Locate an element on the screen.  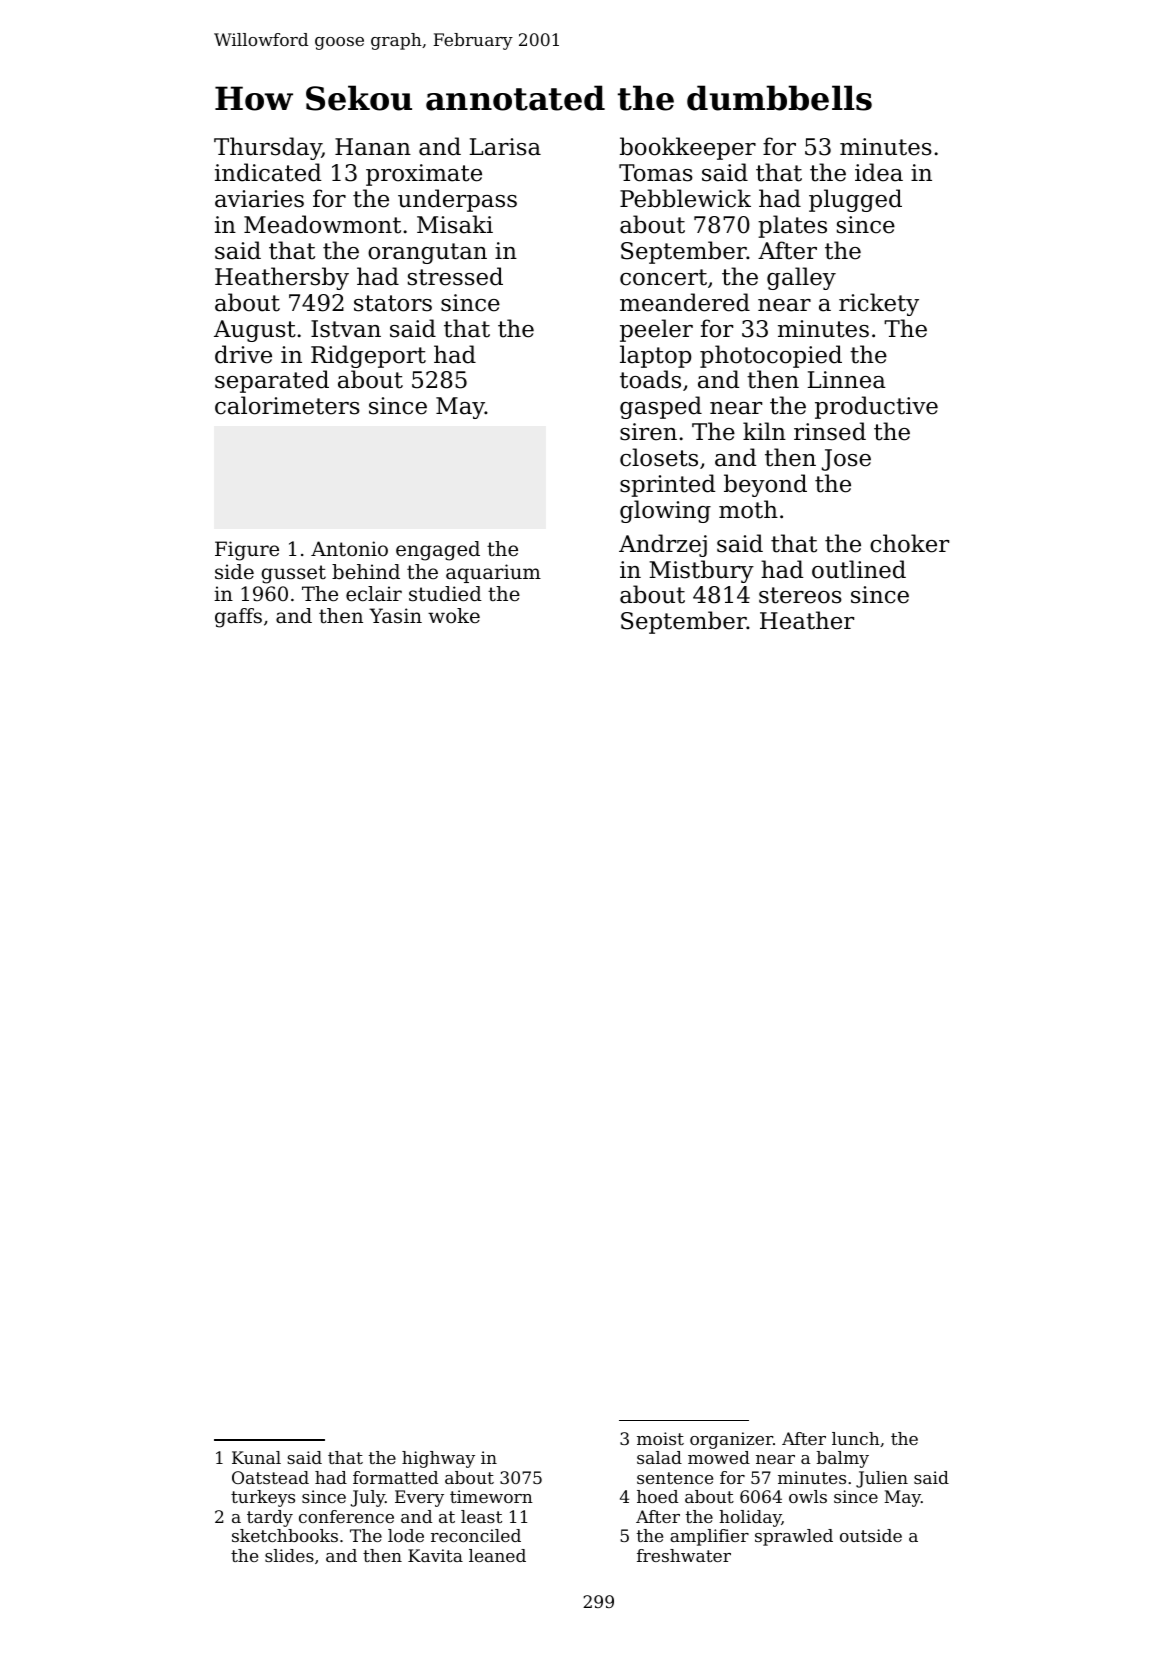
highway is located at coordinates (438, 1459).
